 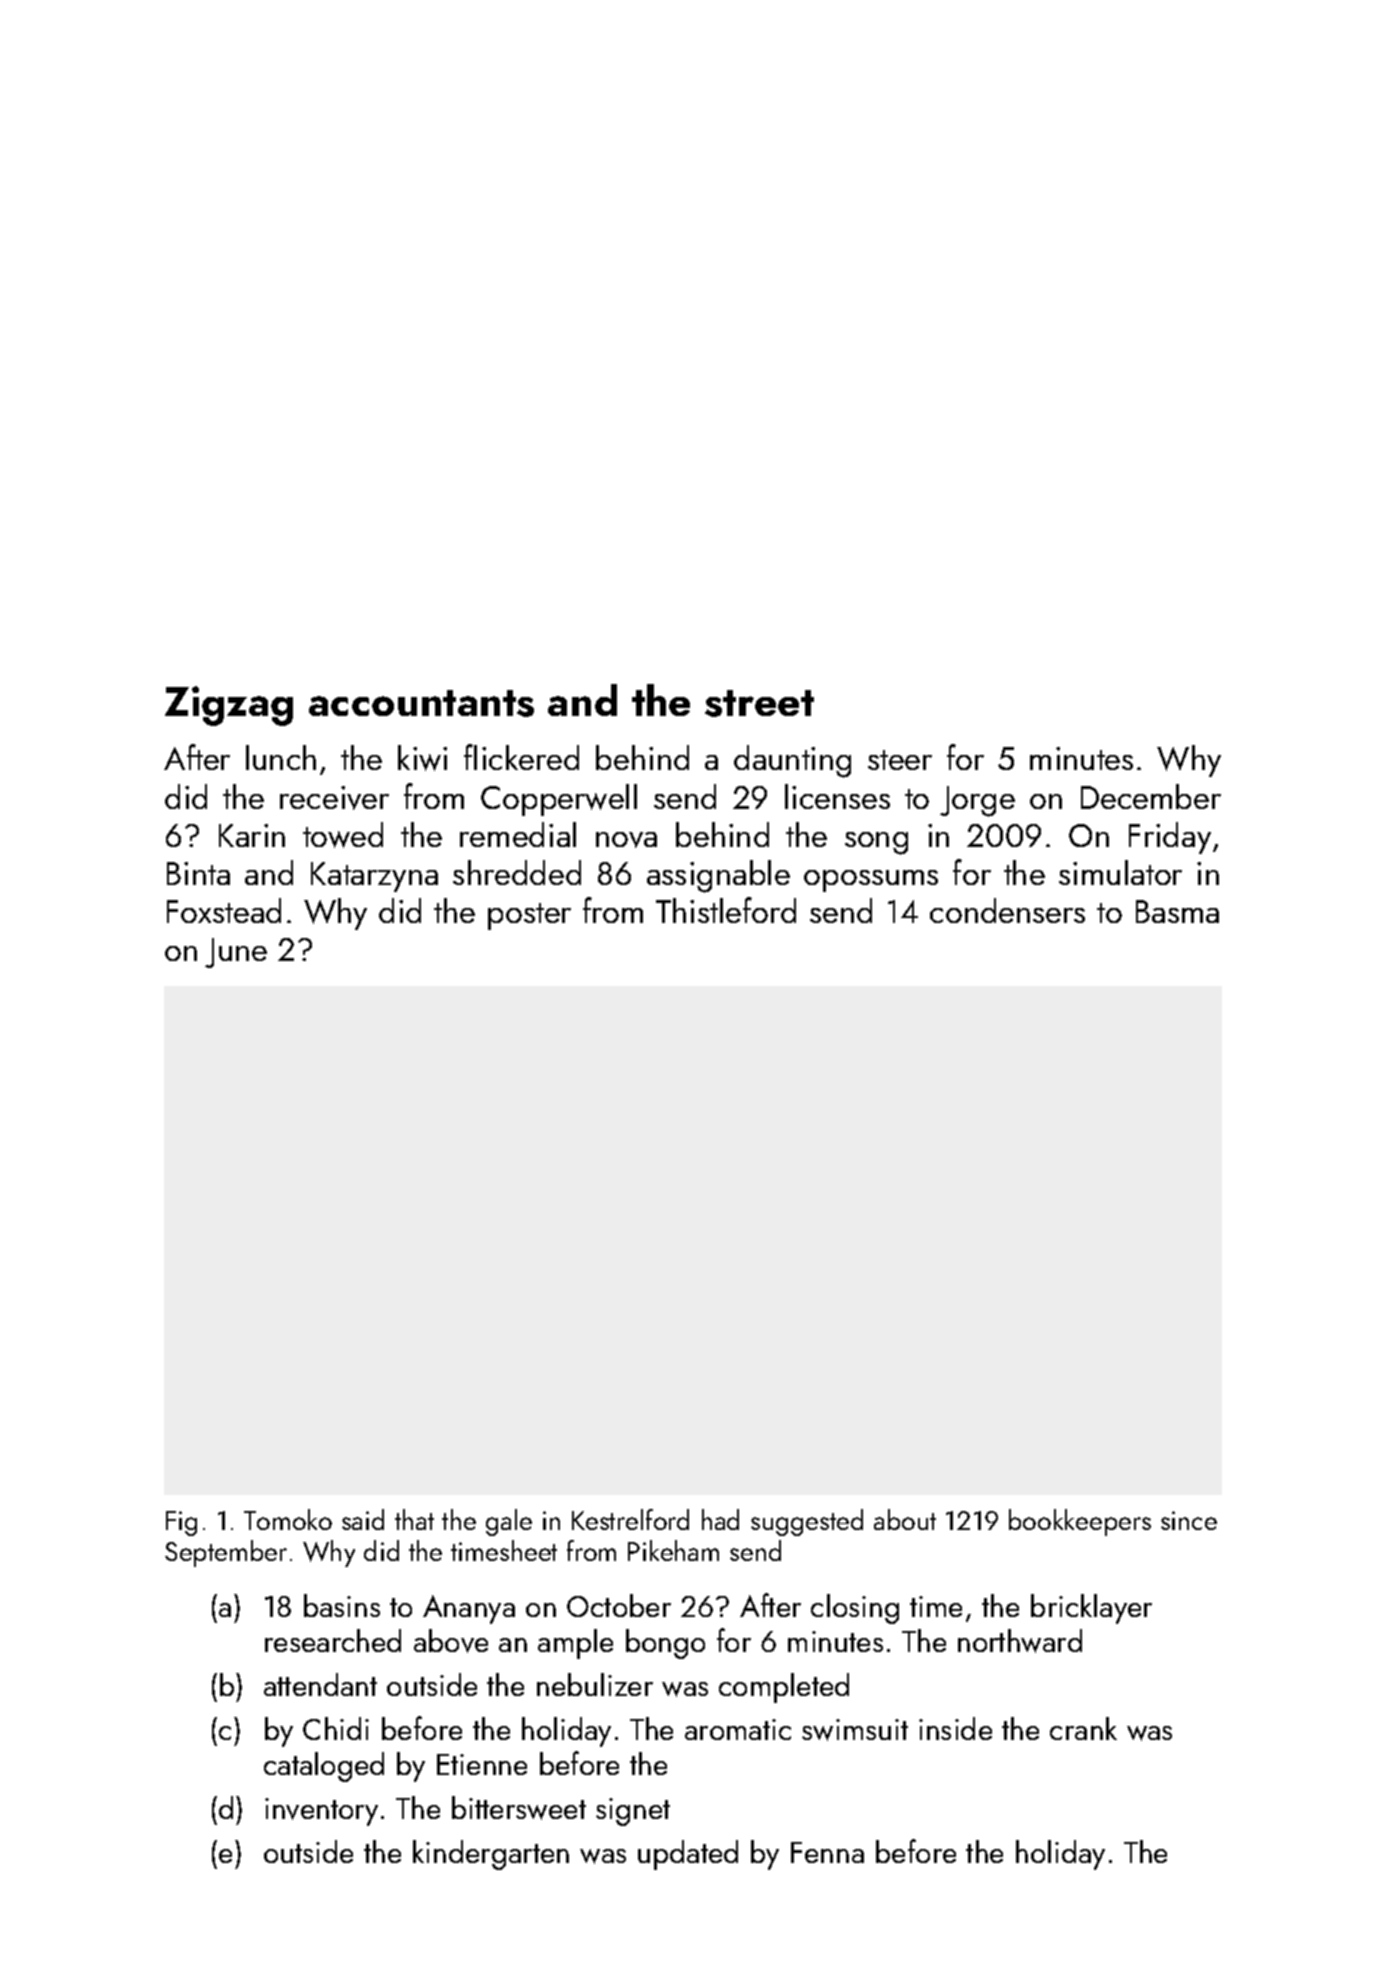 I want to click on flickered, so click(x=521, y=757).
